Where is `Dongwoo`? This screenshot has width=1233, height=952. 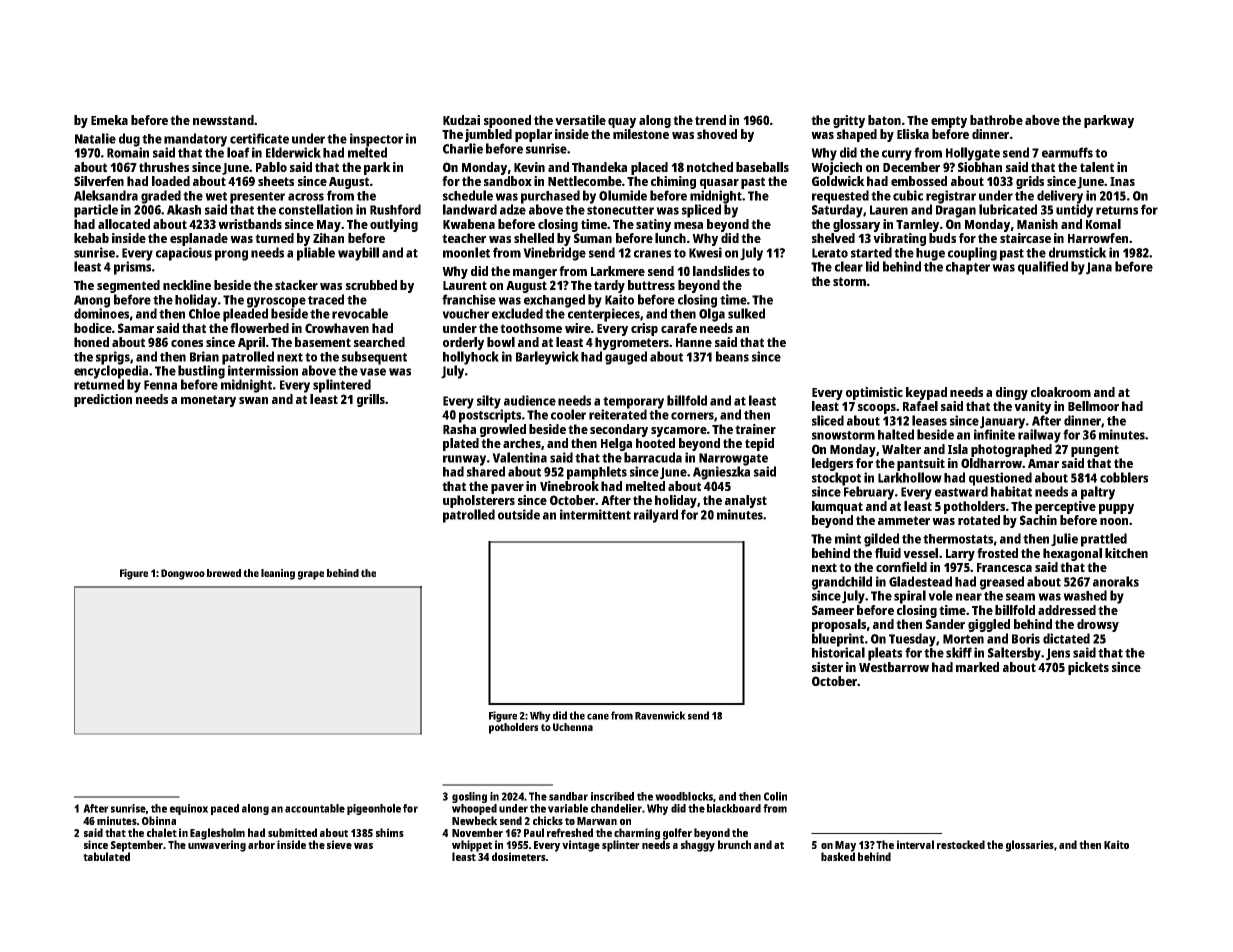 Dongwoo is located at coordinates (183, 574).
